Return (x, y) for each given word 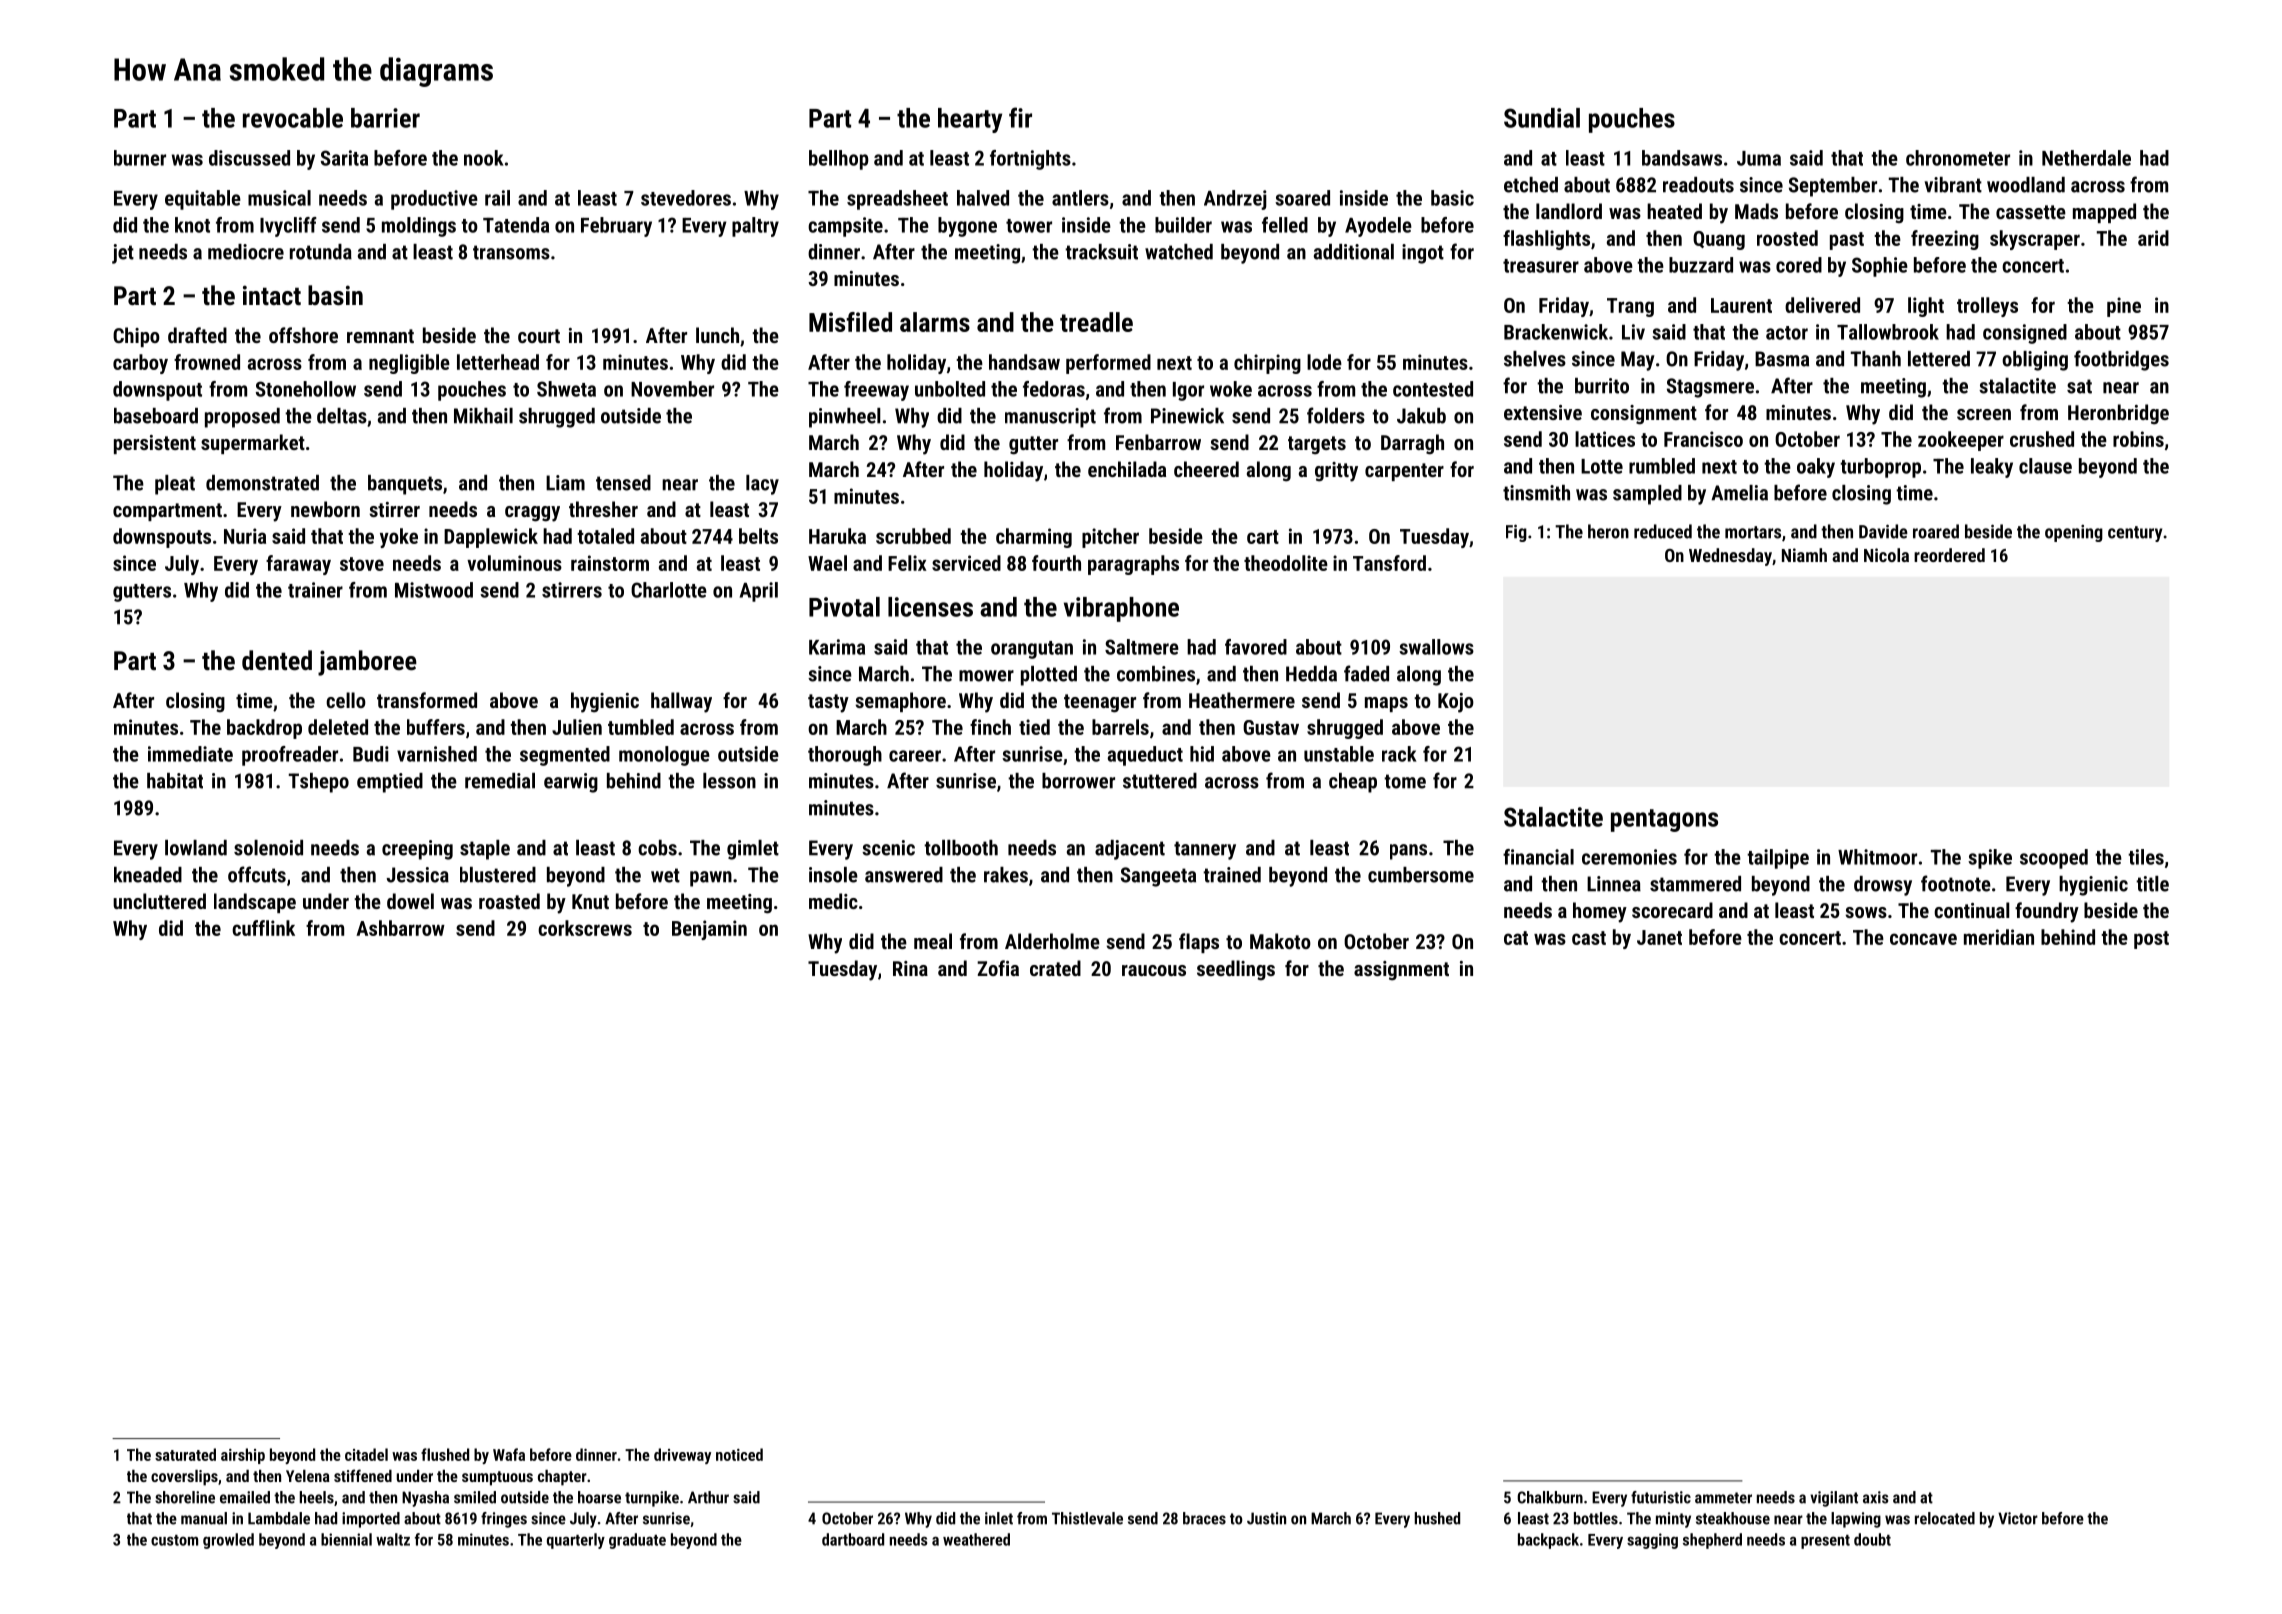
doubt (1872, 1539)
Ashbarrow (400, 928)
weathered (976, 1539)
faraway (298, 565)
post (2151, 940)
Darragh (1412, 444)
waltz (393, 1539)
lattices (1605, 439)
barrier (385, 118)
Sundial (1542, 118)
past (1847, 241)
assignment (1401, 971)
